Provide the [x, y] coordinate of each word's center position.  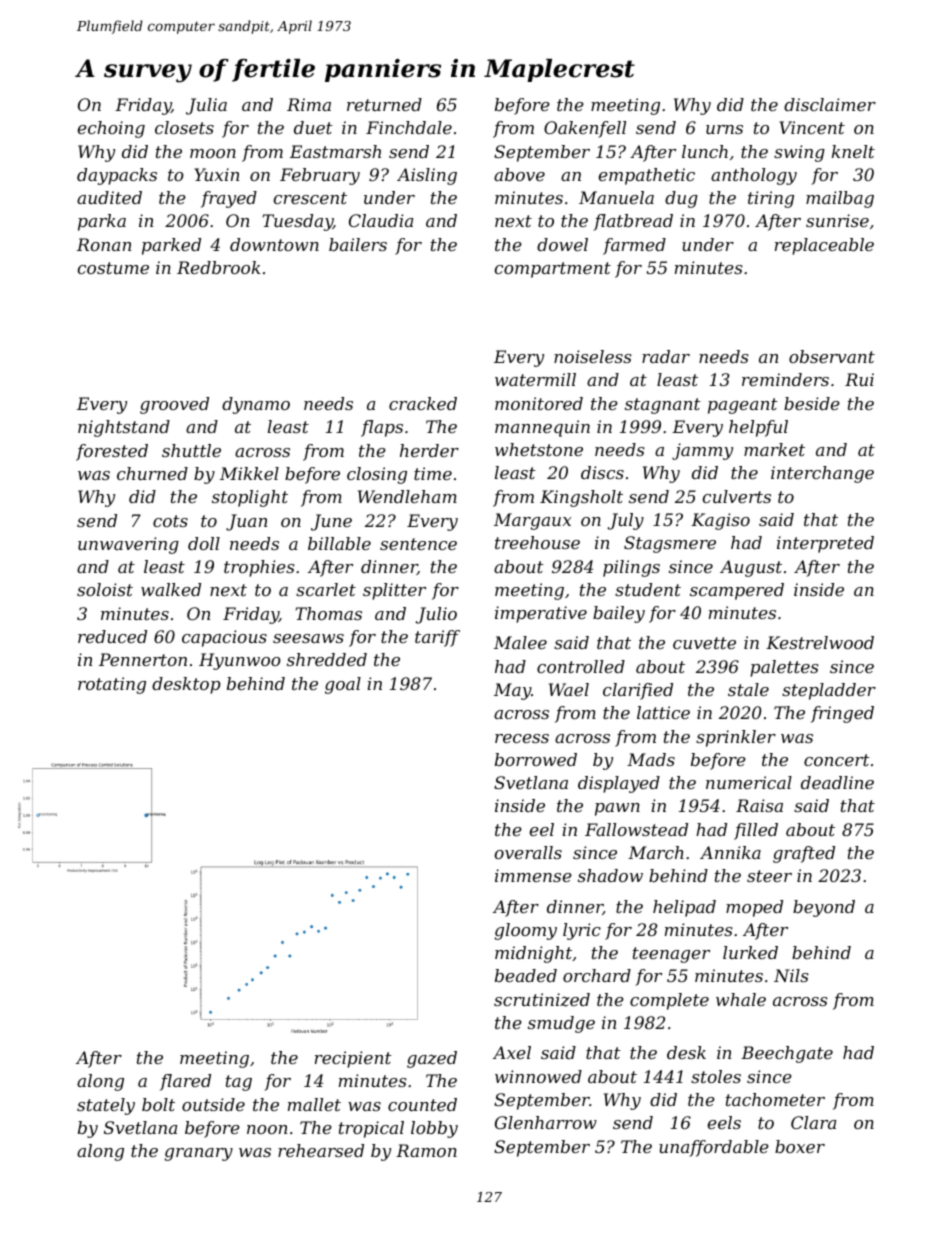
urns [724, 129]
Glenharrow [546, 1122]
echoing [111, 129]
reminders [785, 379]
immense [533, 875]
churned [152, 473]
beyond [824, 908]
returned [384, 104]
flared [185, 1082]
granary [198, 1154]
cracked [423, 403]
